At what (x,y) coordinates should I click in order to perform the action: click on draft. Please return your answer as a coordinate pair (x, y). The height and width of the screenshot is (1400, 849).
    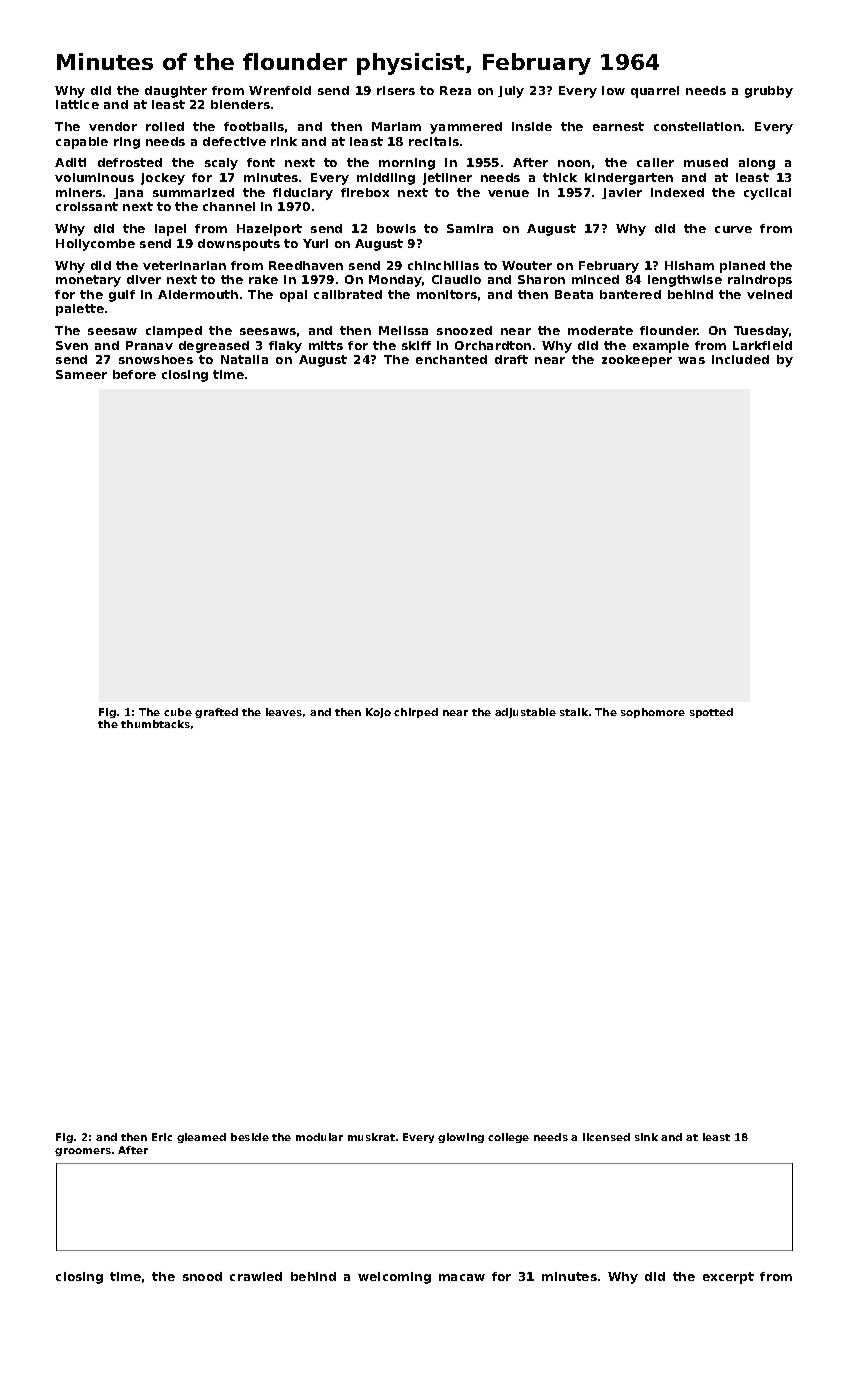
    Looking at the image, I should click on (511, 359).
